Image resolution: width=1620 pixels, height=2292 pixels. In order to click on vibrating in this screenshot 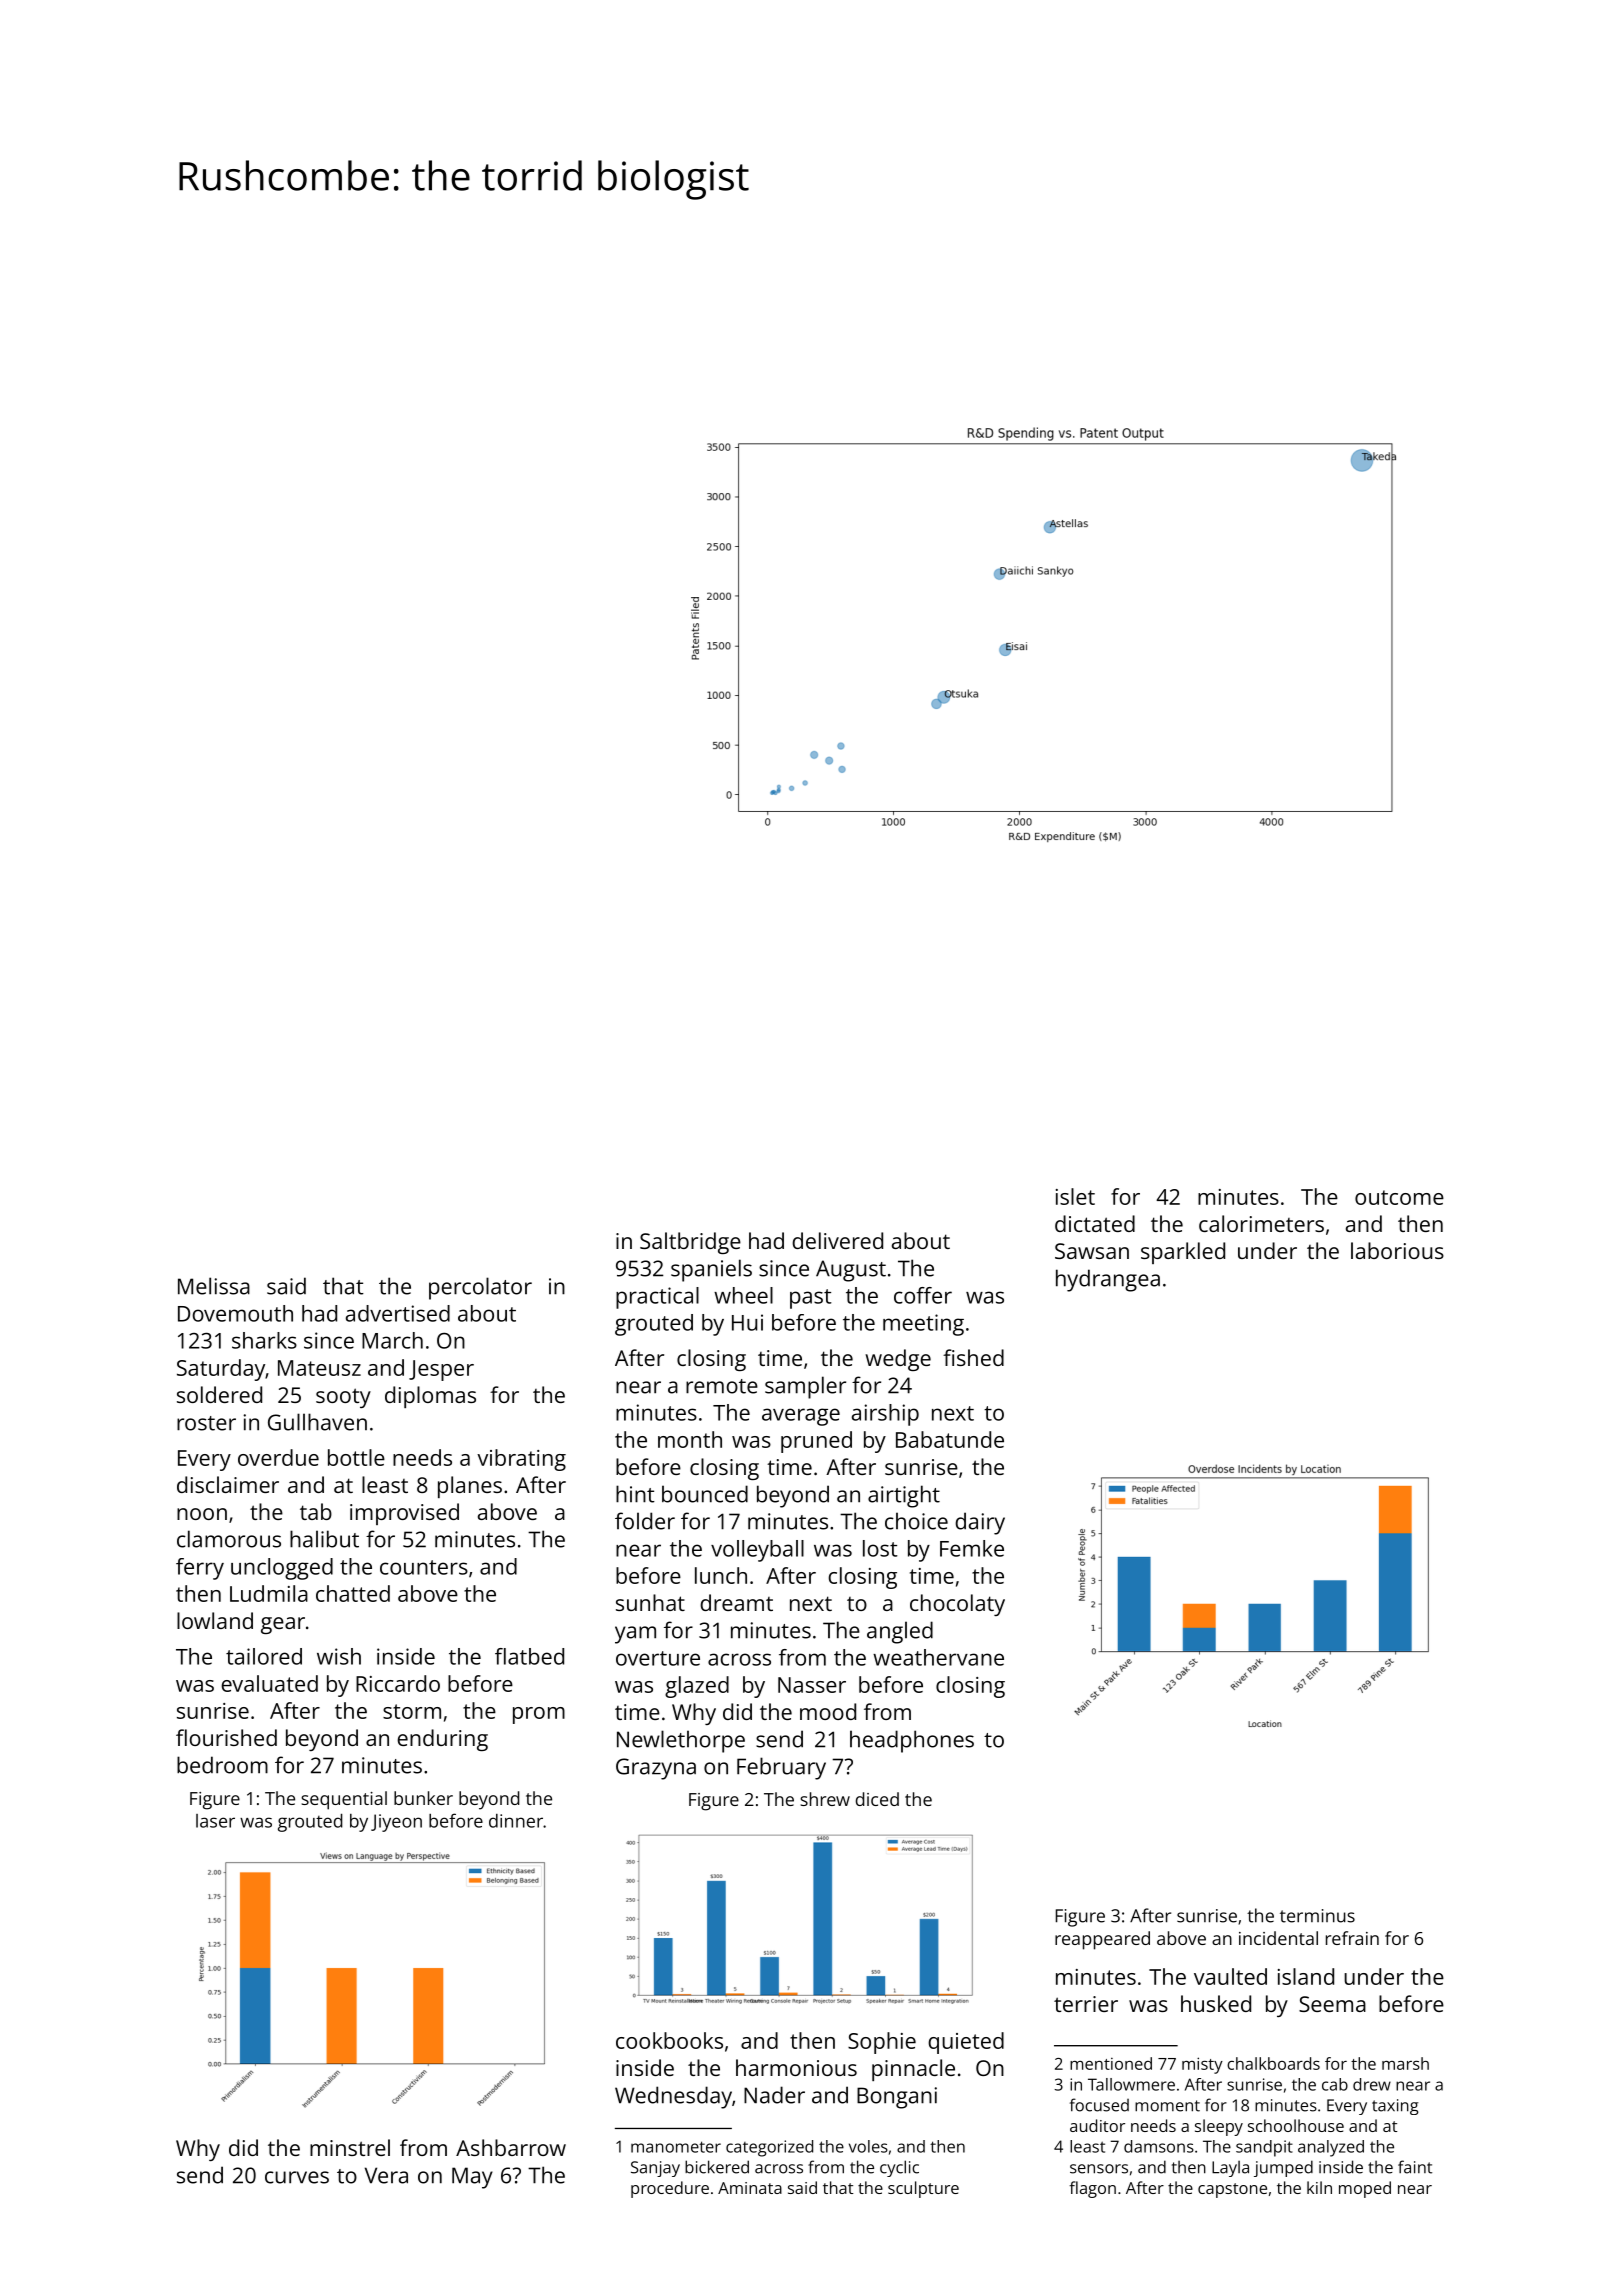, I will do `click(521, 1460)`.
